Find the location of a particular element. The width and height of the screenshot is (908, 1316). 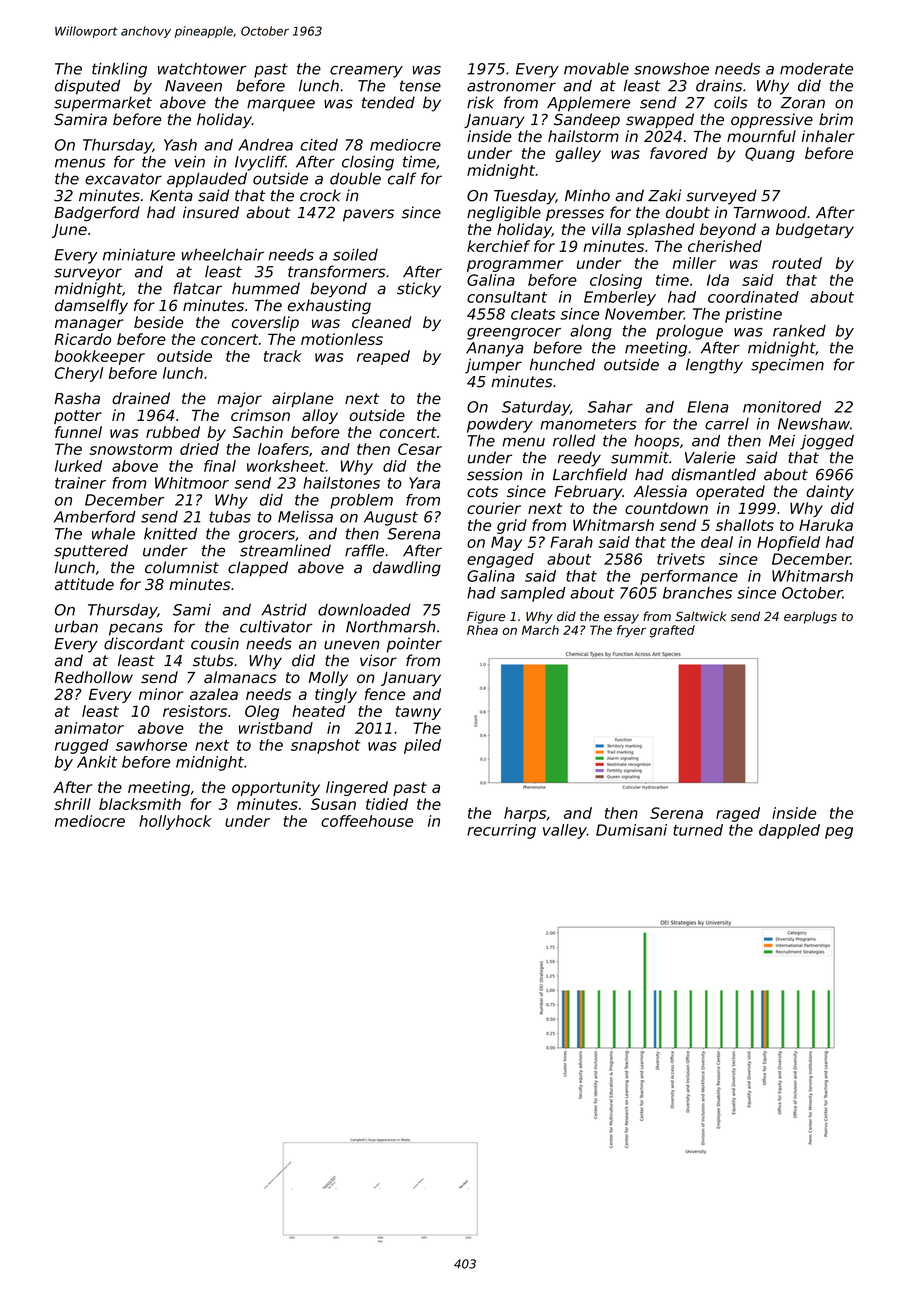

shallots is located at coordinates (745, 525).
